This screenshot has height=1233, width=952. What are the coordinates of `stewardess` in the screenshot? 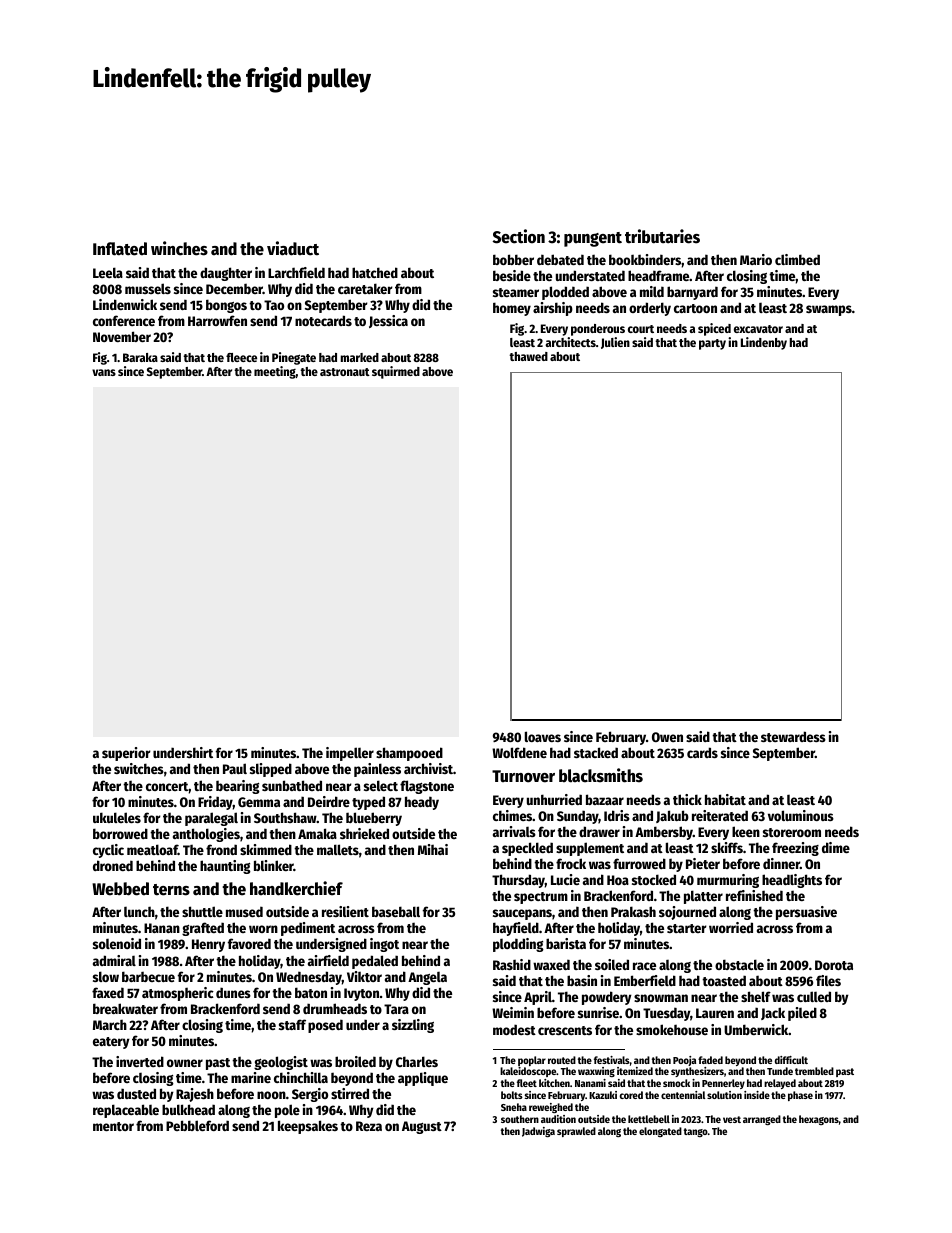 It's located at (793, 736).
